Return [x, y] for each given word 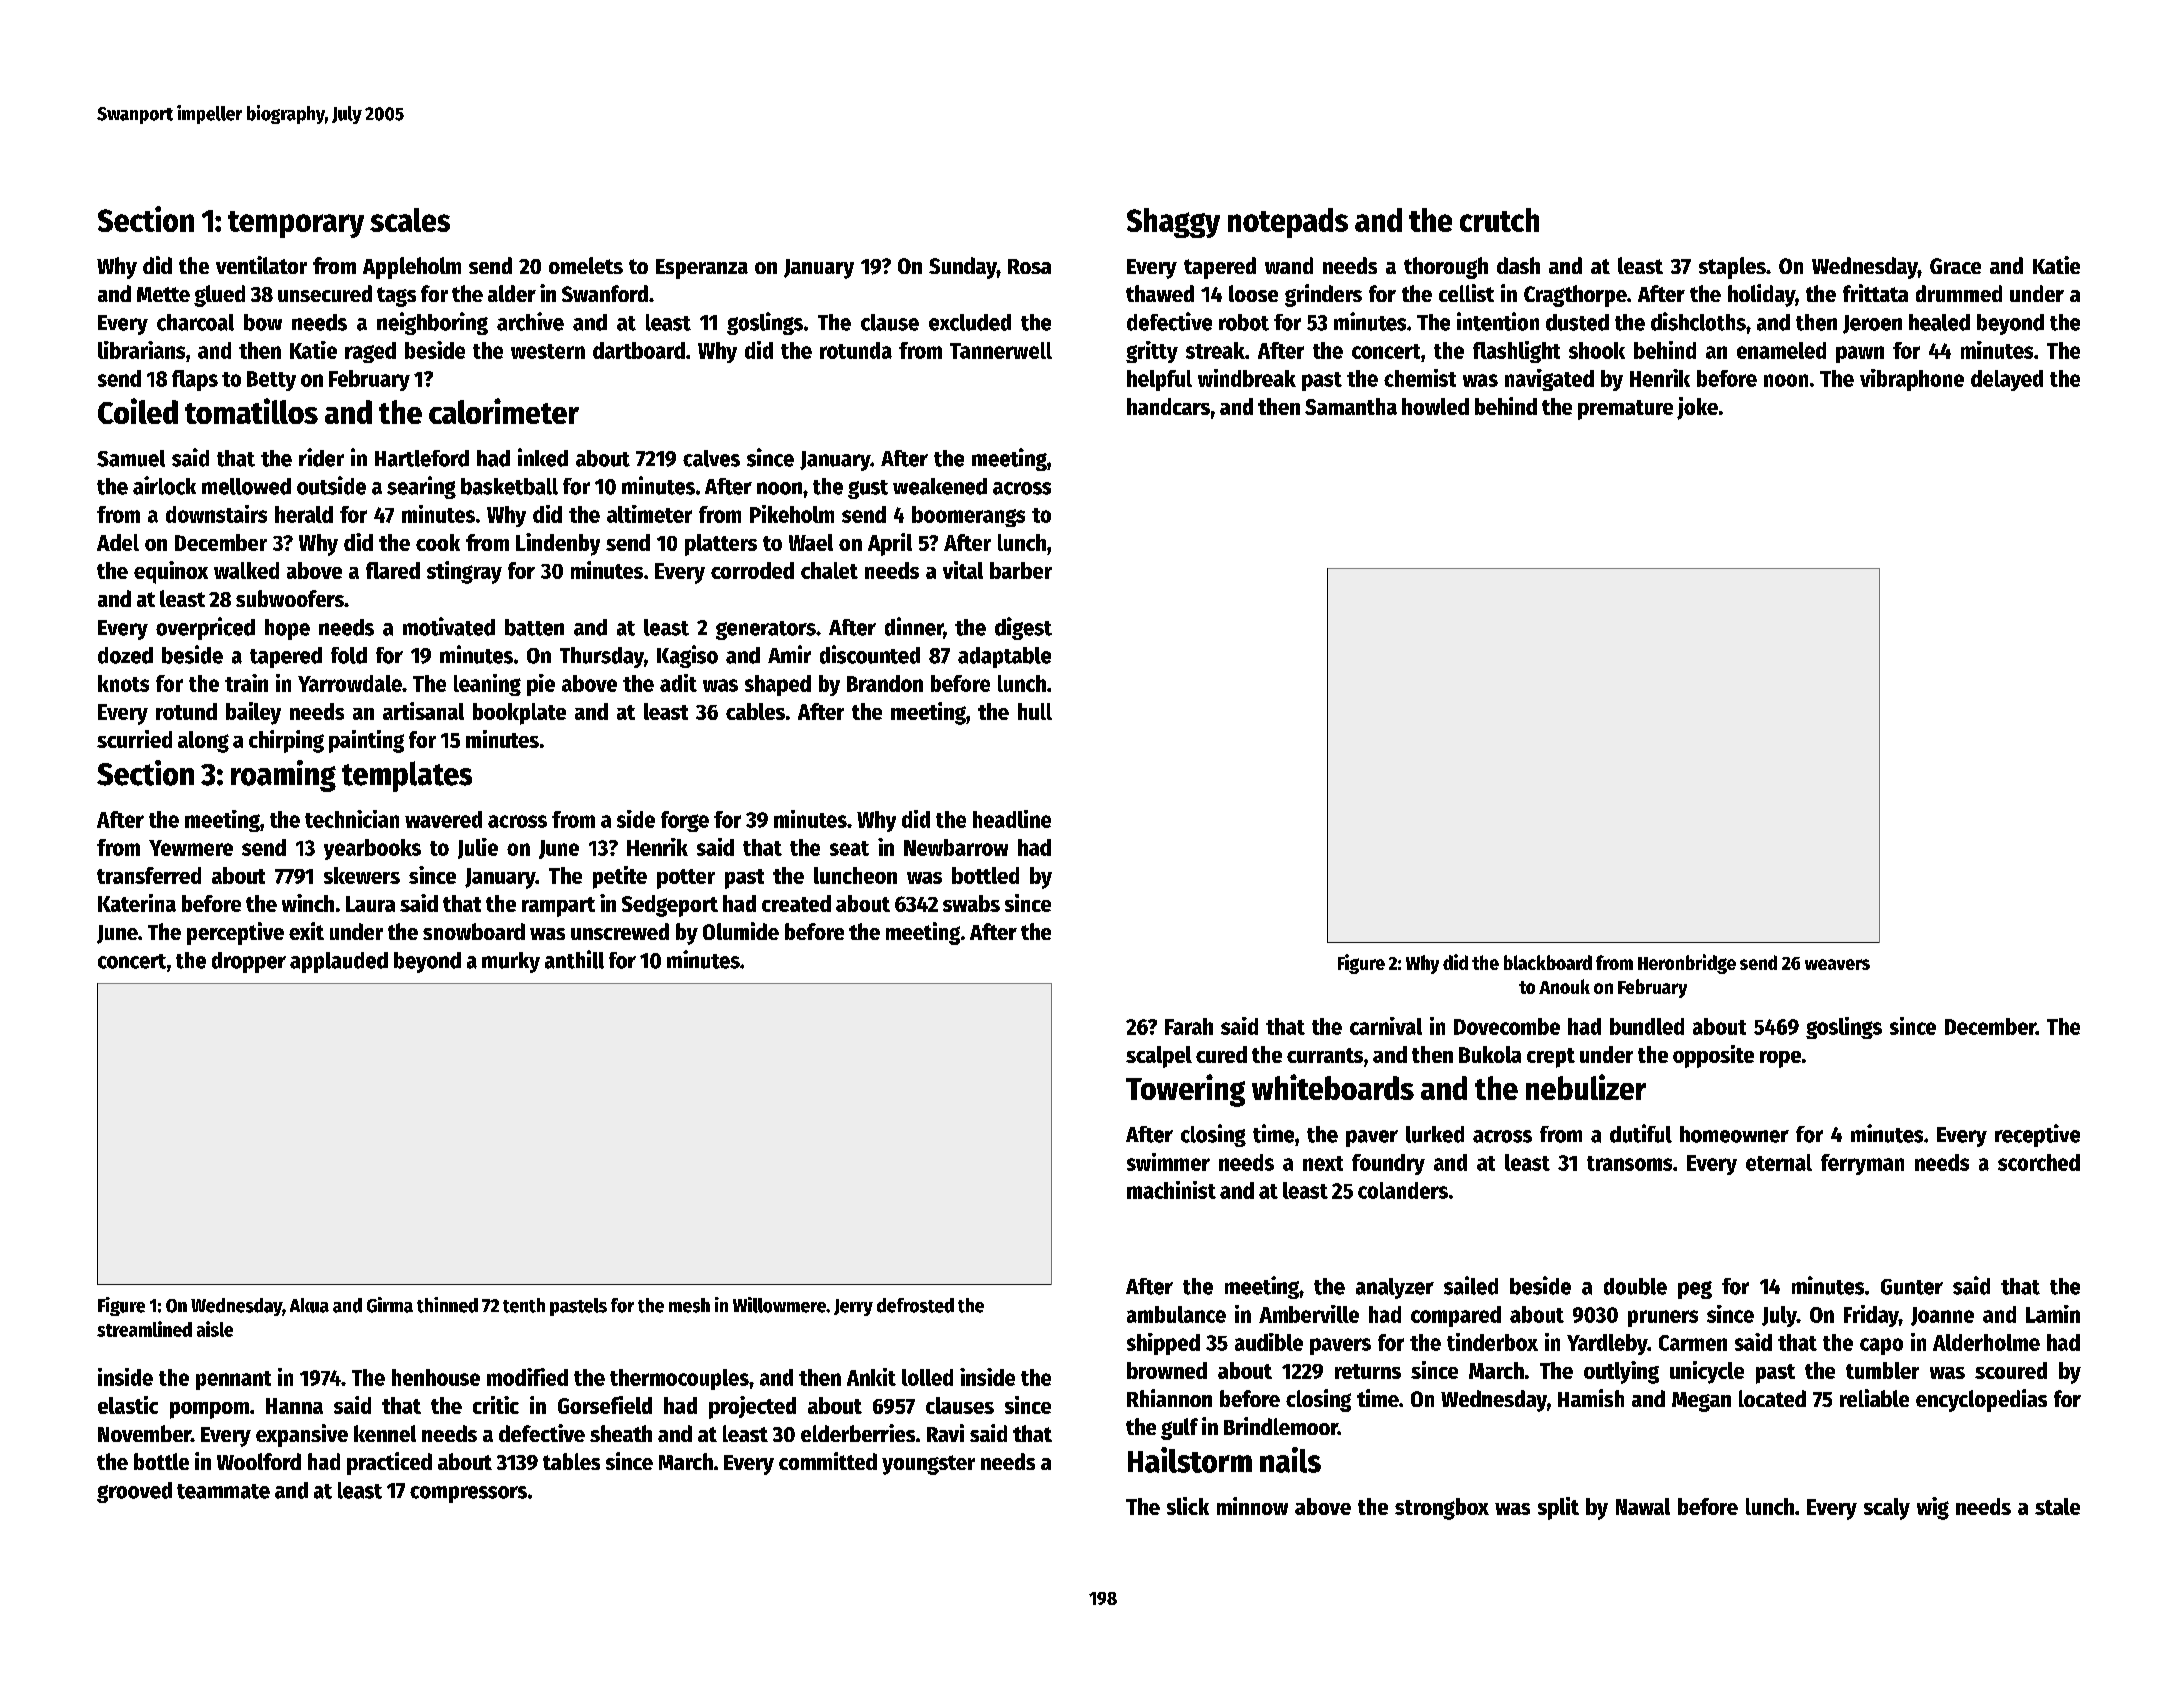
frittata [1875, 293]
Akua [309, 1305]
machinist [1171, 1190]
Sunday [963, 268]
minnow [1252, 1506]
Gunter [1912, 1287]
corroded [752, 570]
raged [370, 352]
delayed [2007, 380]
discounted [870, 654]
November [144, 1433]
